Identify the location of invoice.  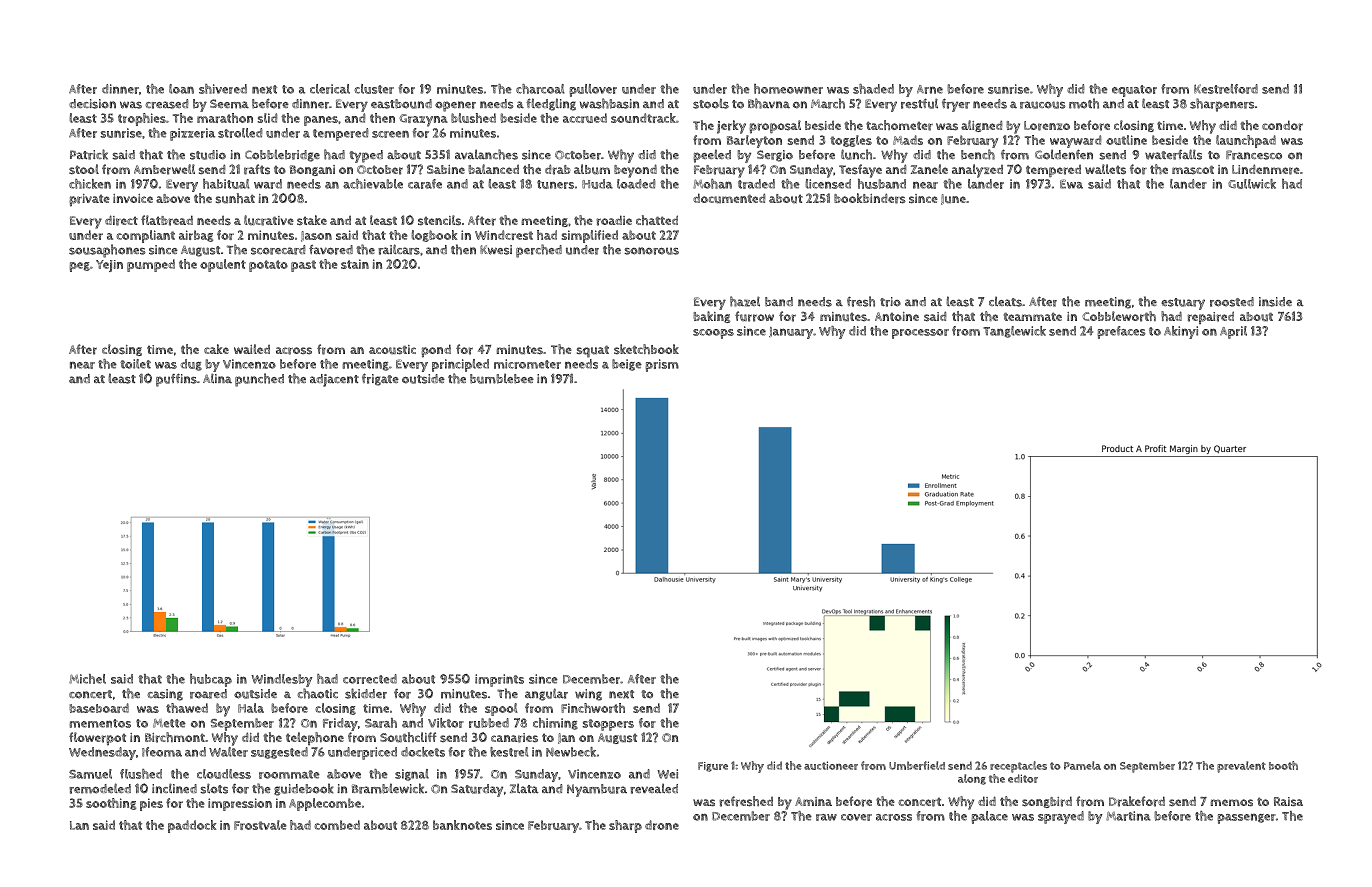
(133, 198).
